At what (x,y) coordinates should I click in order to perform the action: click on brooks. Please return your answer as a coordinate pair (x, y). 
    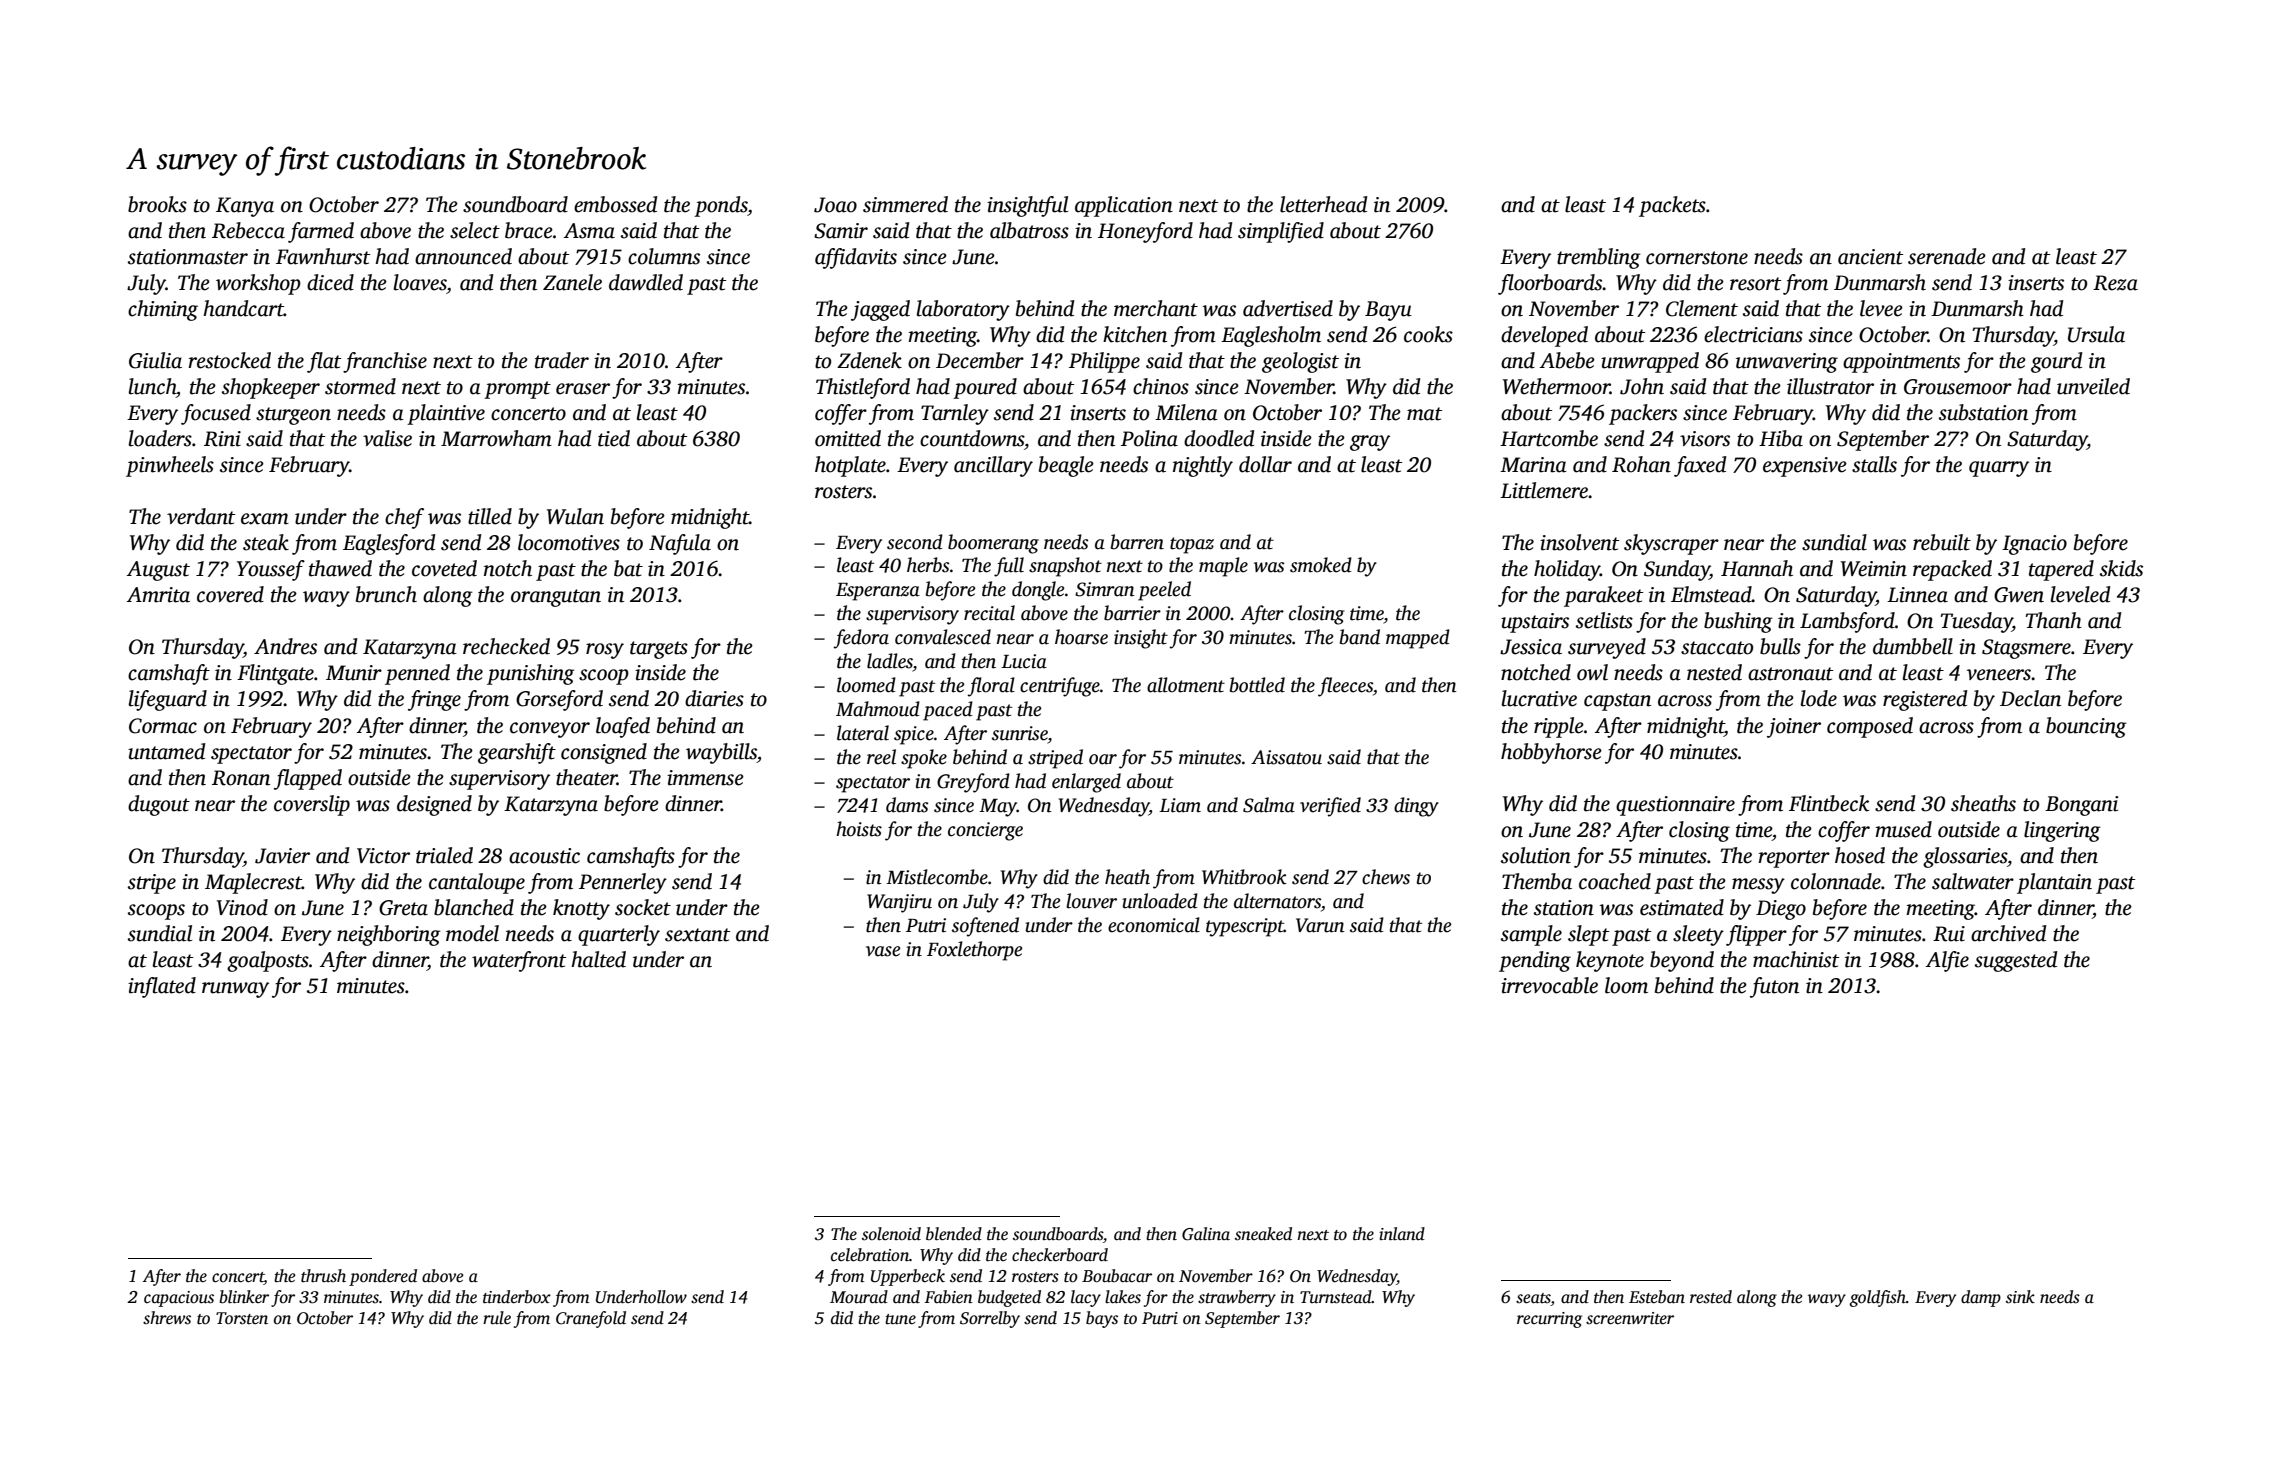
    Looking at the image, I should click on (157, 204).
